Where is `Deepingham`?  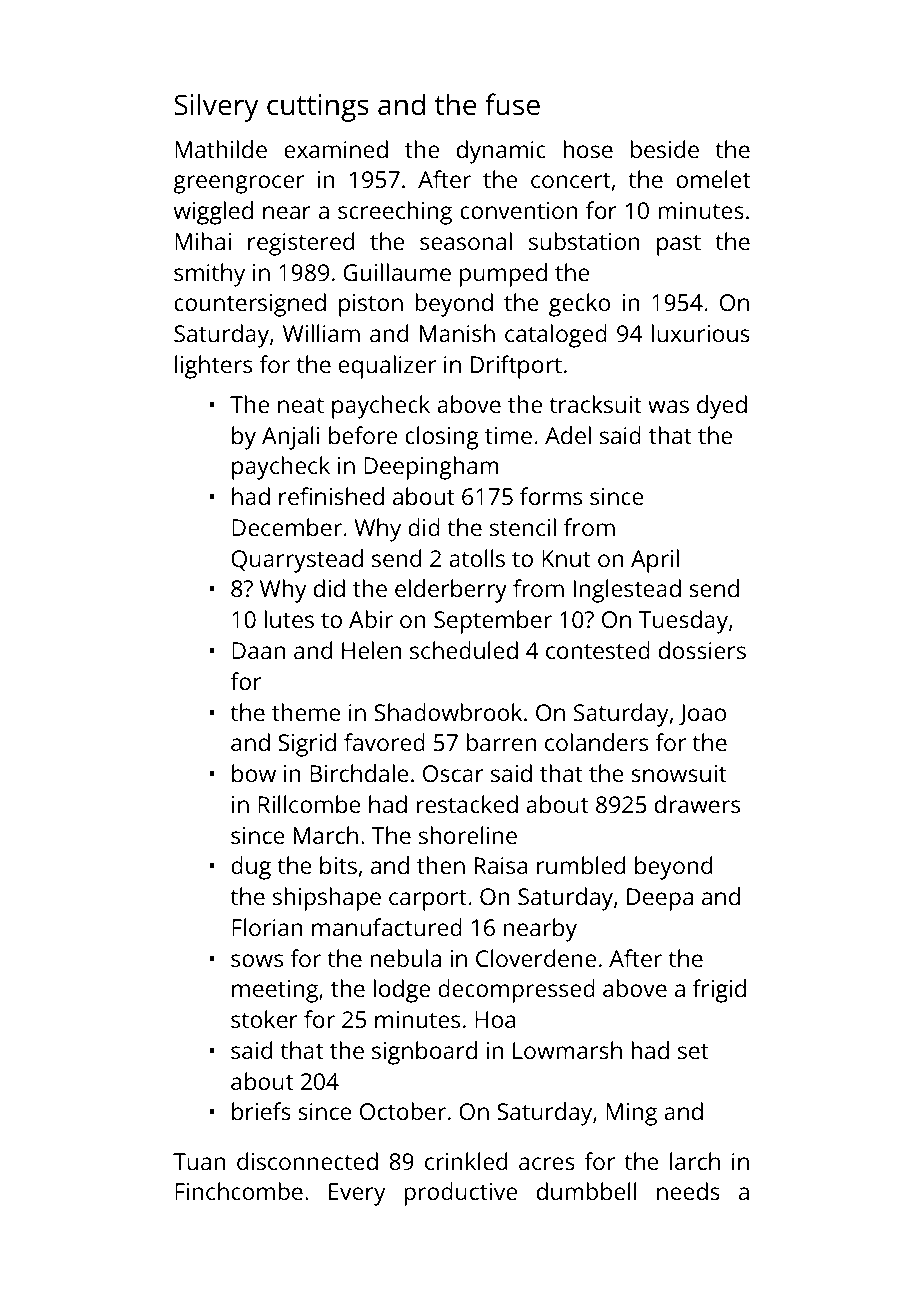
Deepingham is located at coordinates (431, 468).
